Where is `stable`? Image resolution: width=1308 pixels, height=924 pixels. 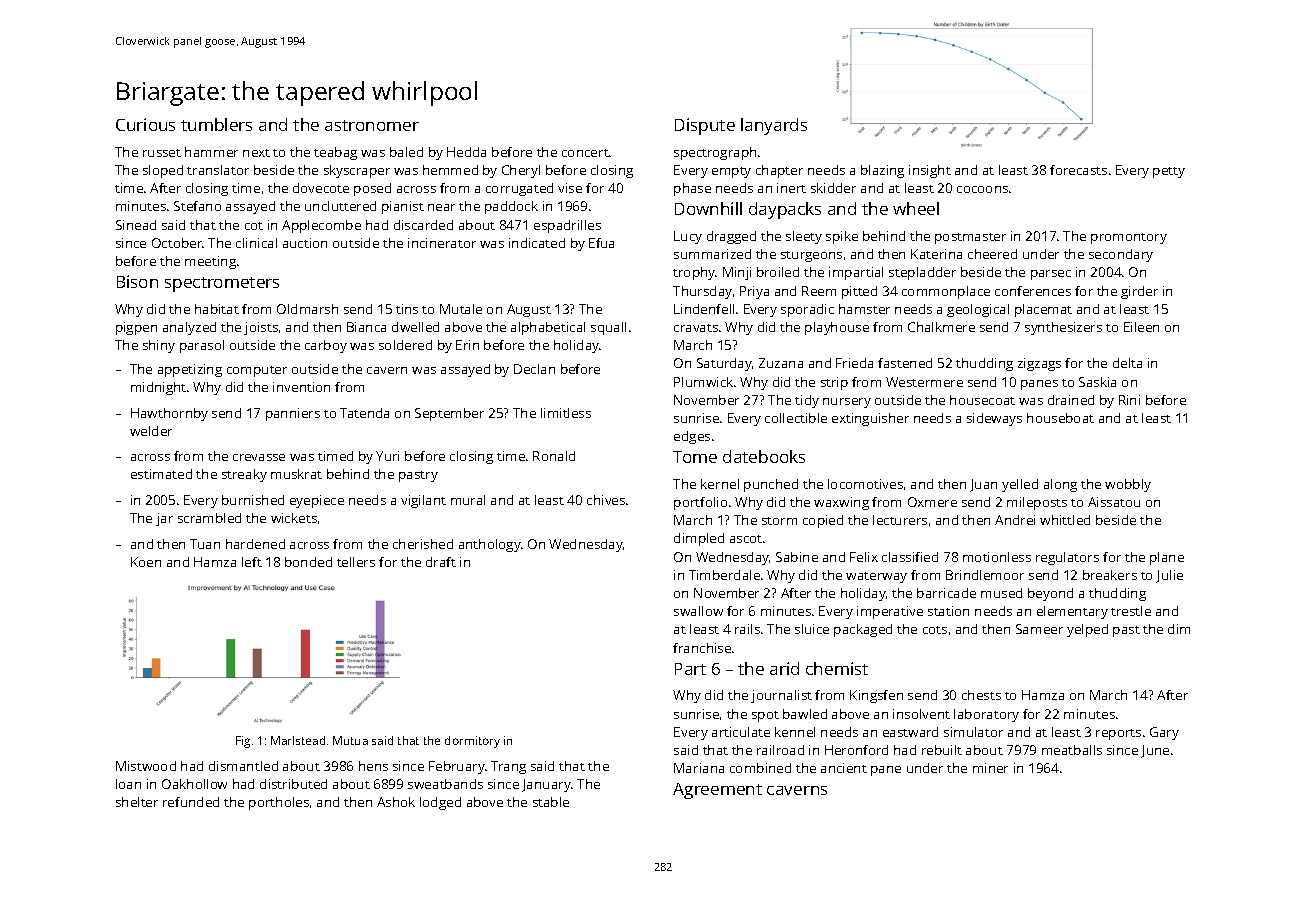 stable is located at coordinates (551, 802).
